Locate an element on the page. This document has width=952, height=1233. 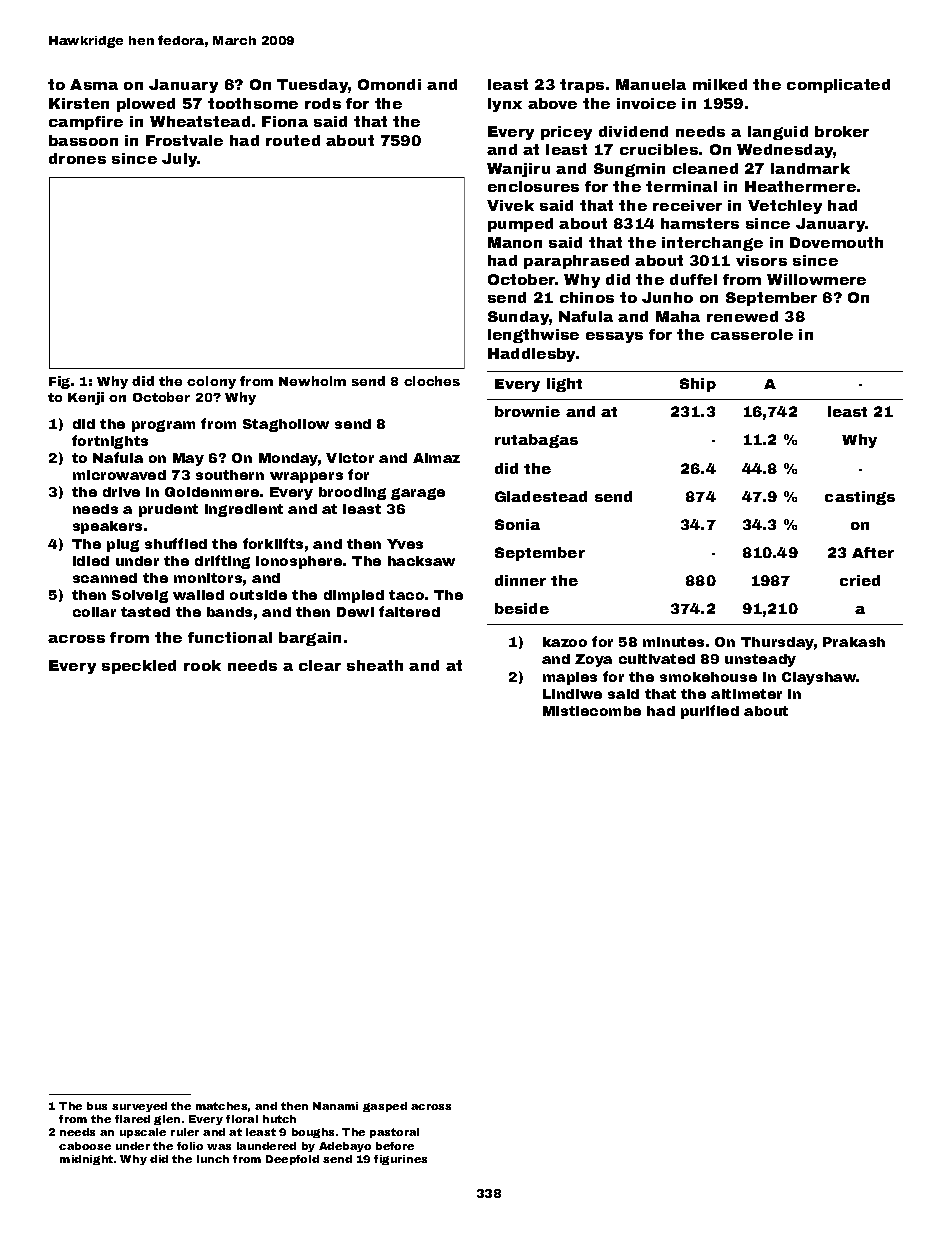
Thursday is located at coordinates (777, 643).
